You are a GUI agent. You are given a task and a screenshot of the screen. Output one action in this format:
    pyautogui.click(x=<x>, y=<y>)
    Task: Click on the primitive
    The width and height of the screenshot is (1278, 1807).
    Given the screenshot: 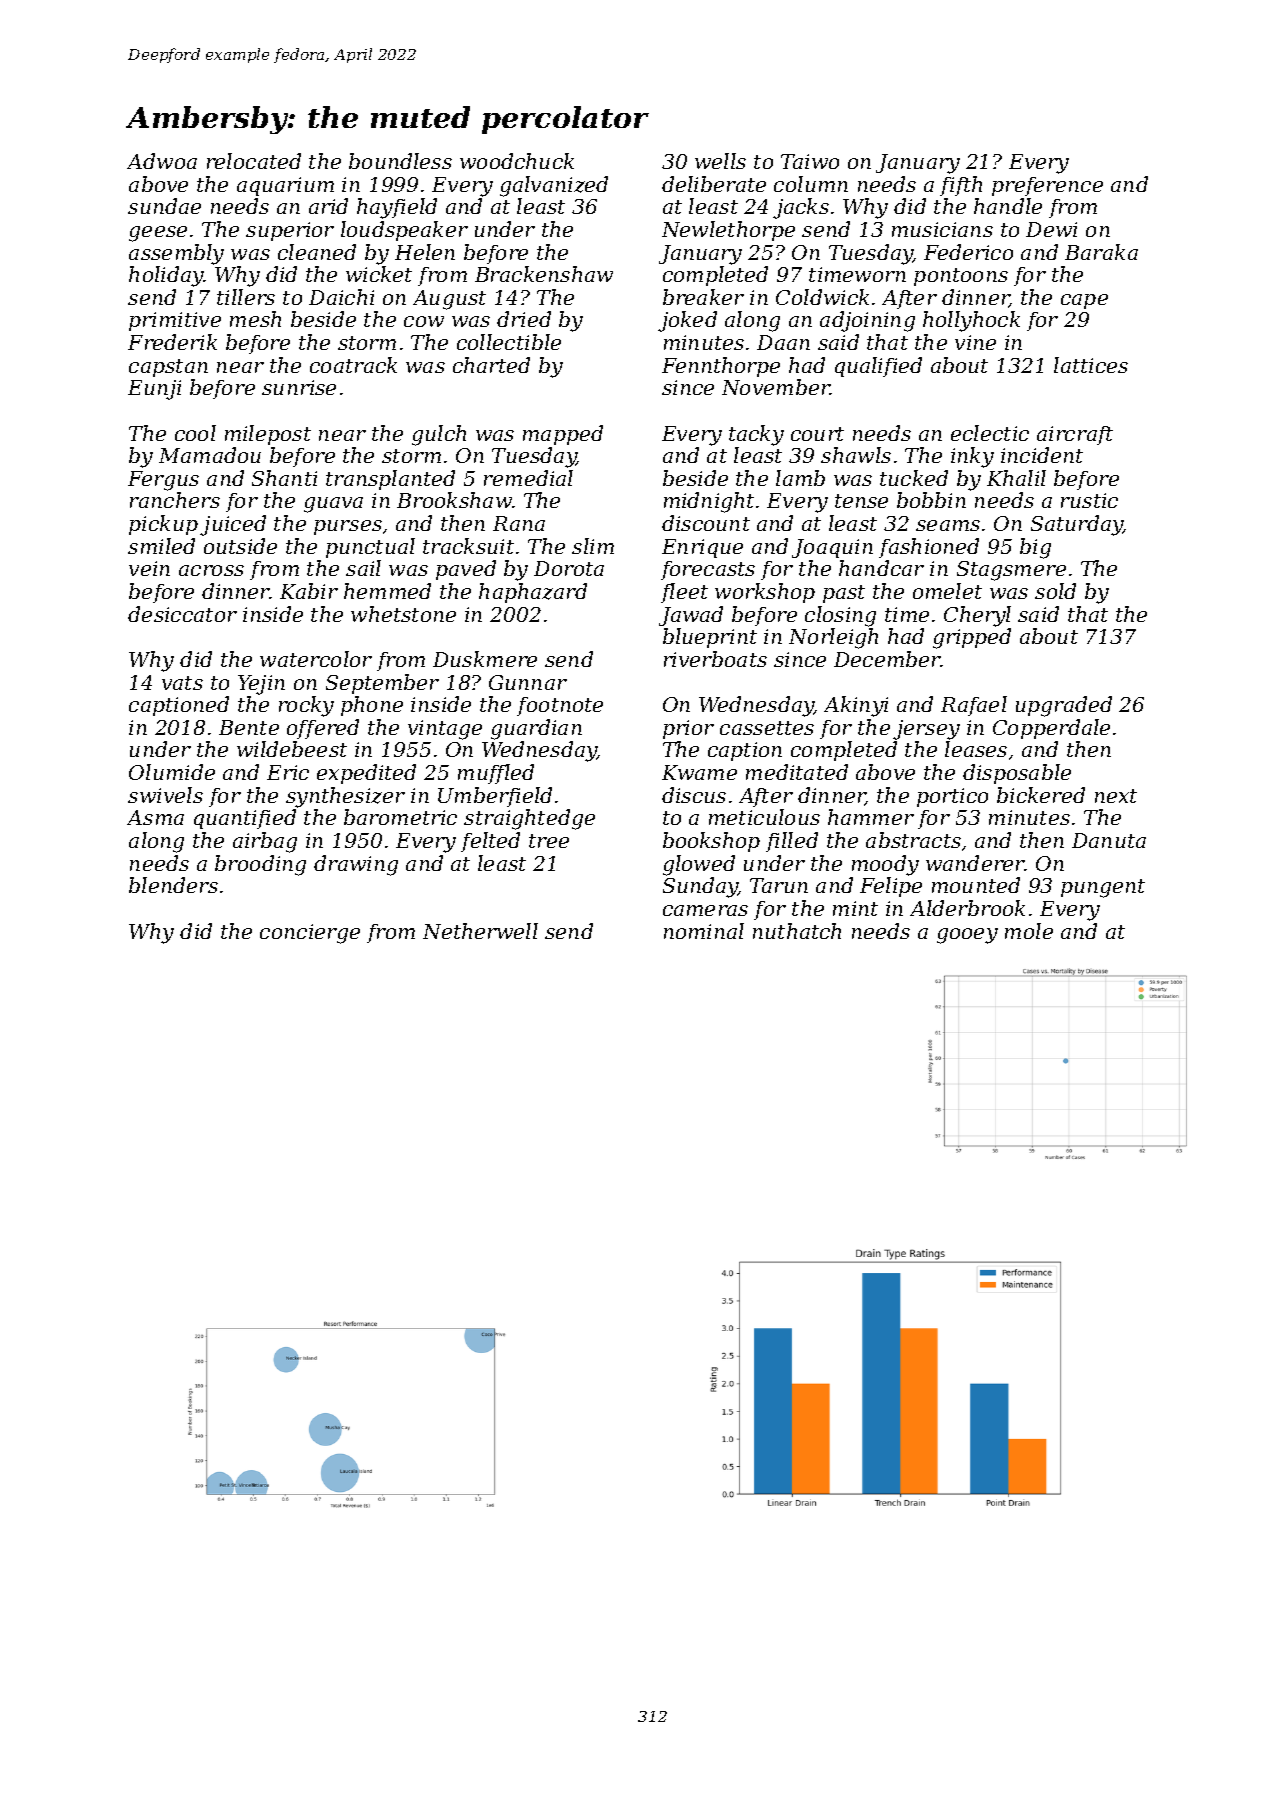 What is the action you would take?
    pyautogui.click(x=175, y=321)
